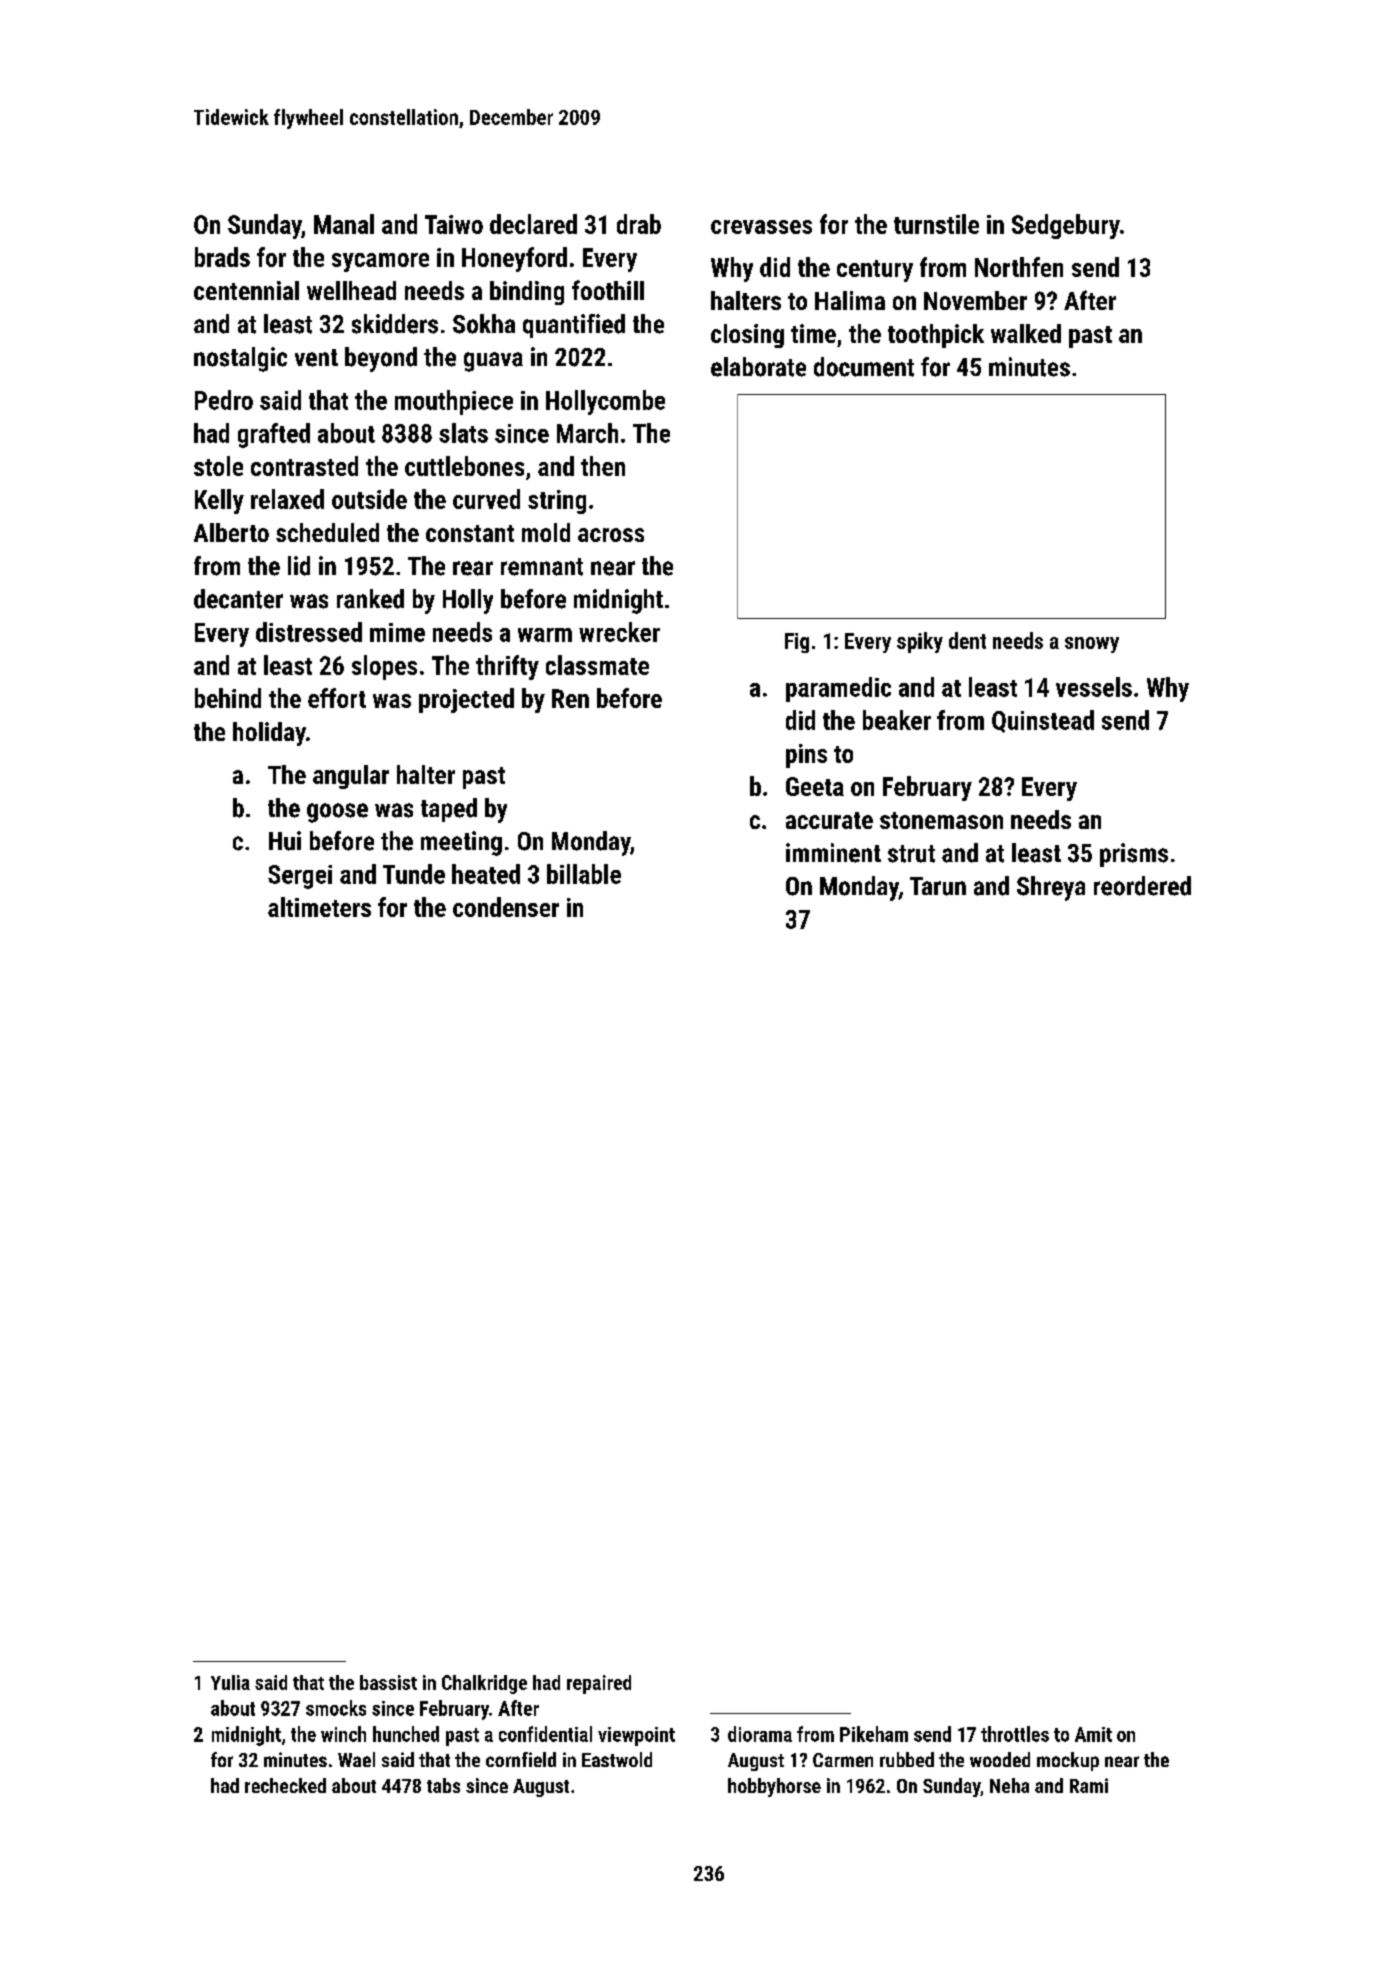 This page has height=1969, width=1386. Describe the element at coordinates (599, 1684) in the page. I see `repaired` at that location.
